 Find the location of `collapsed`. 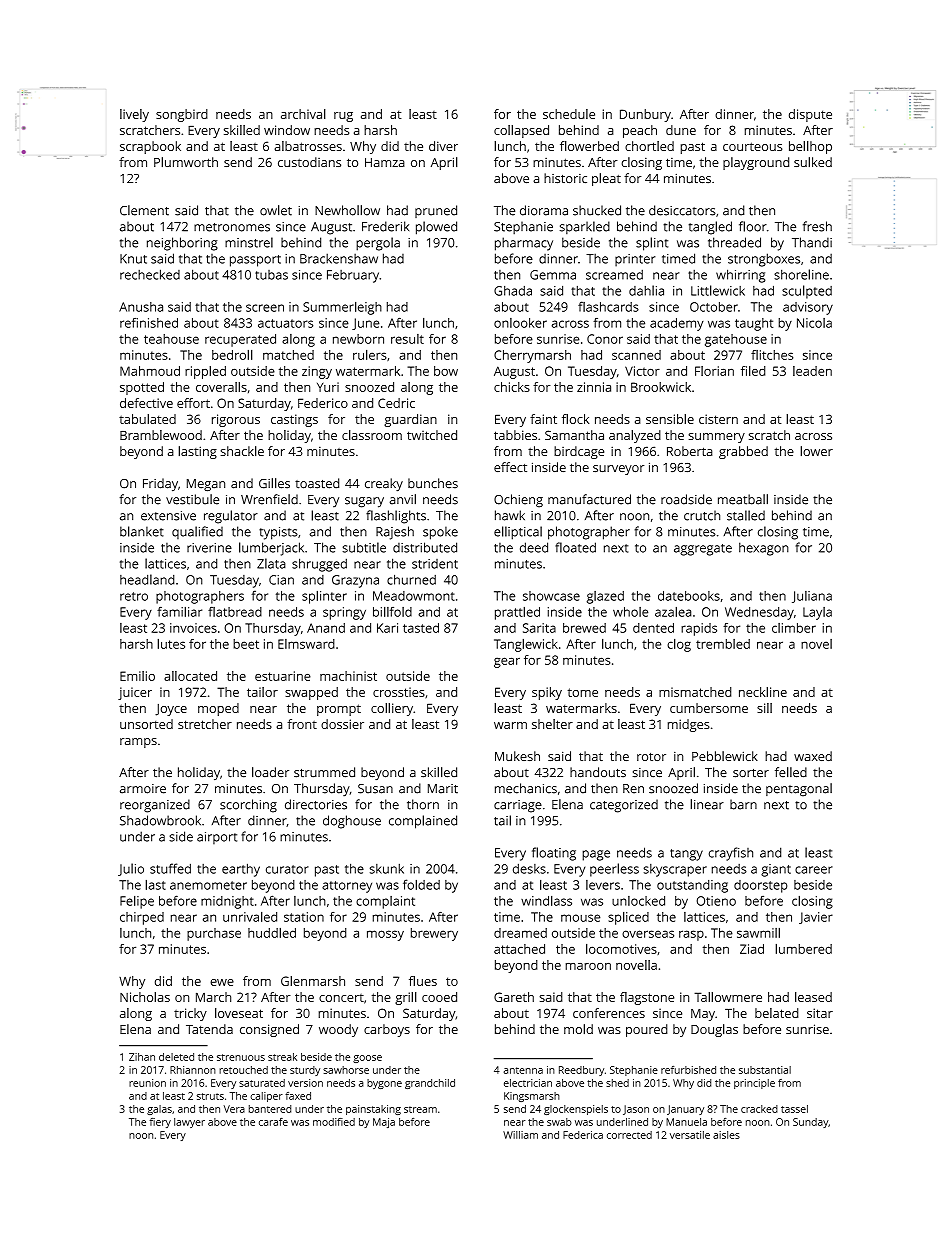

collapsed is located at coordinates (521, 131).
